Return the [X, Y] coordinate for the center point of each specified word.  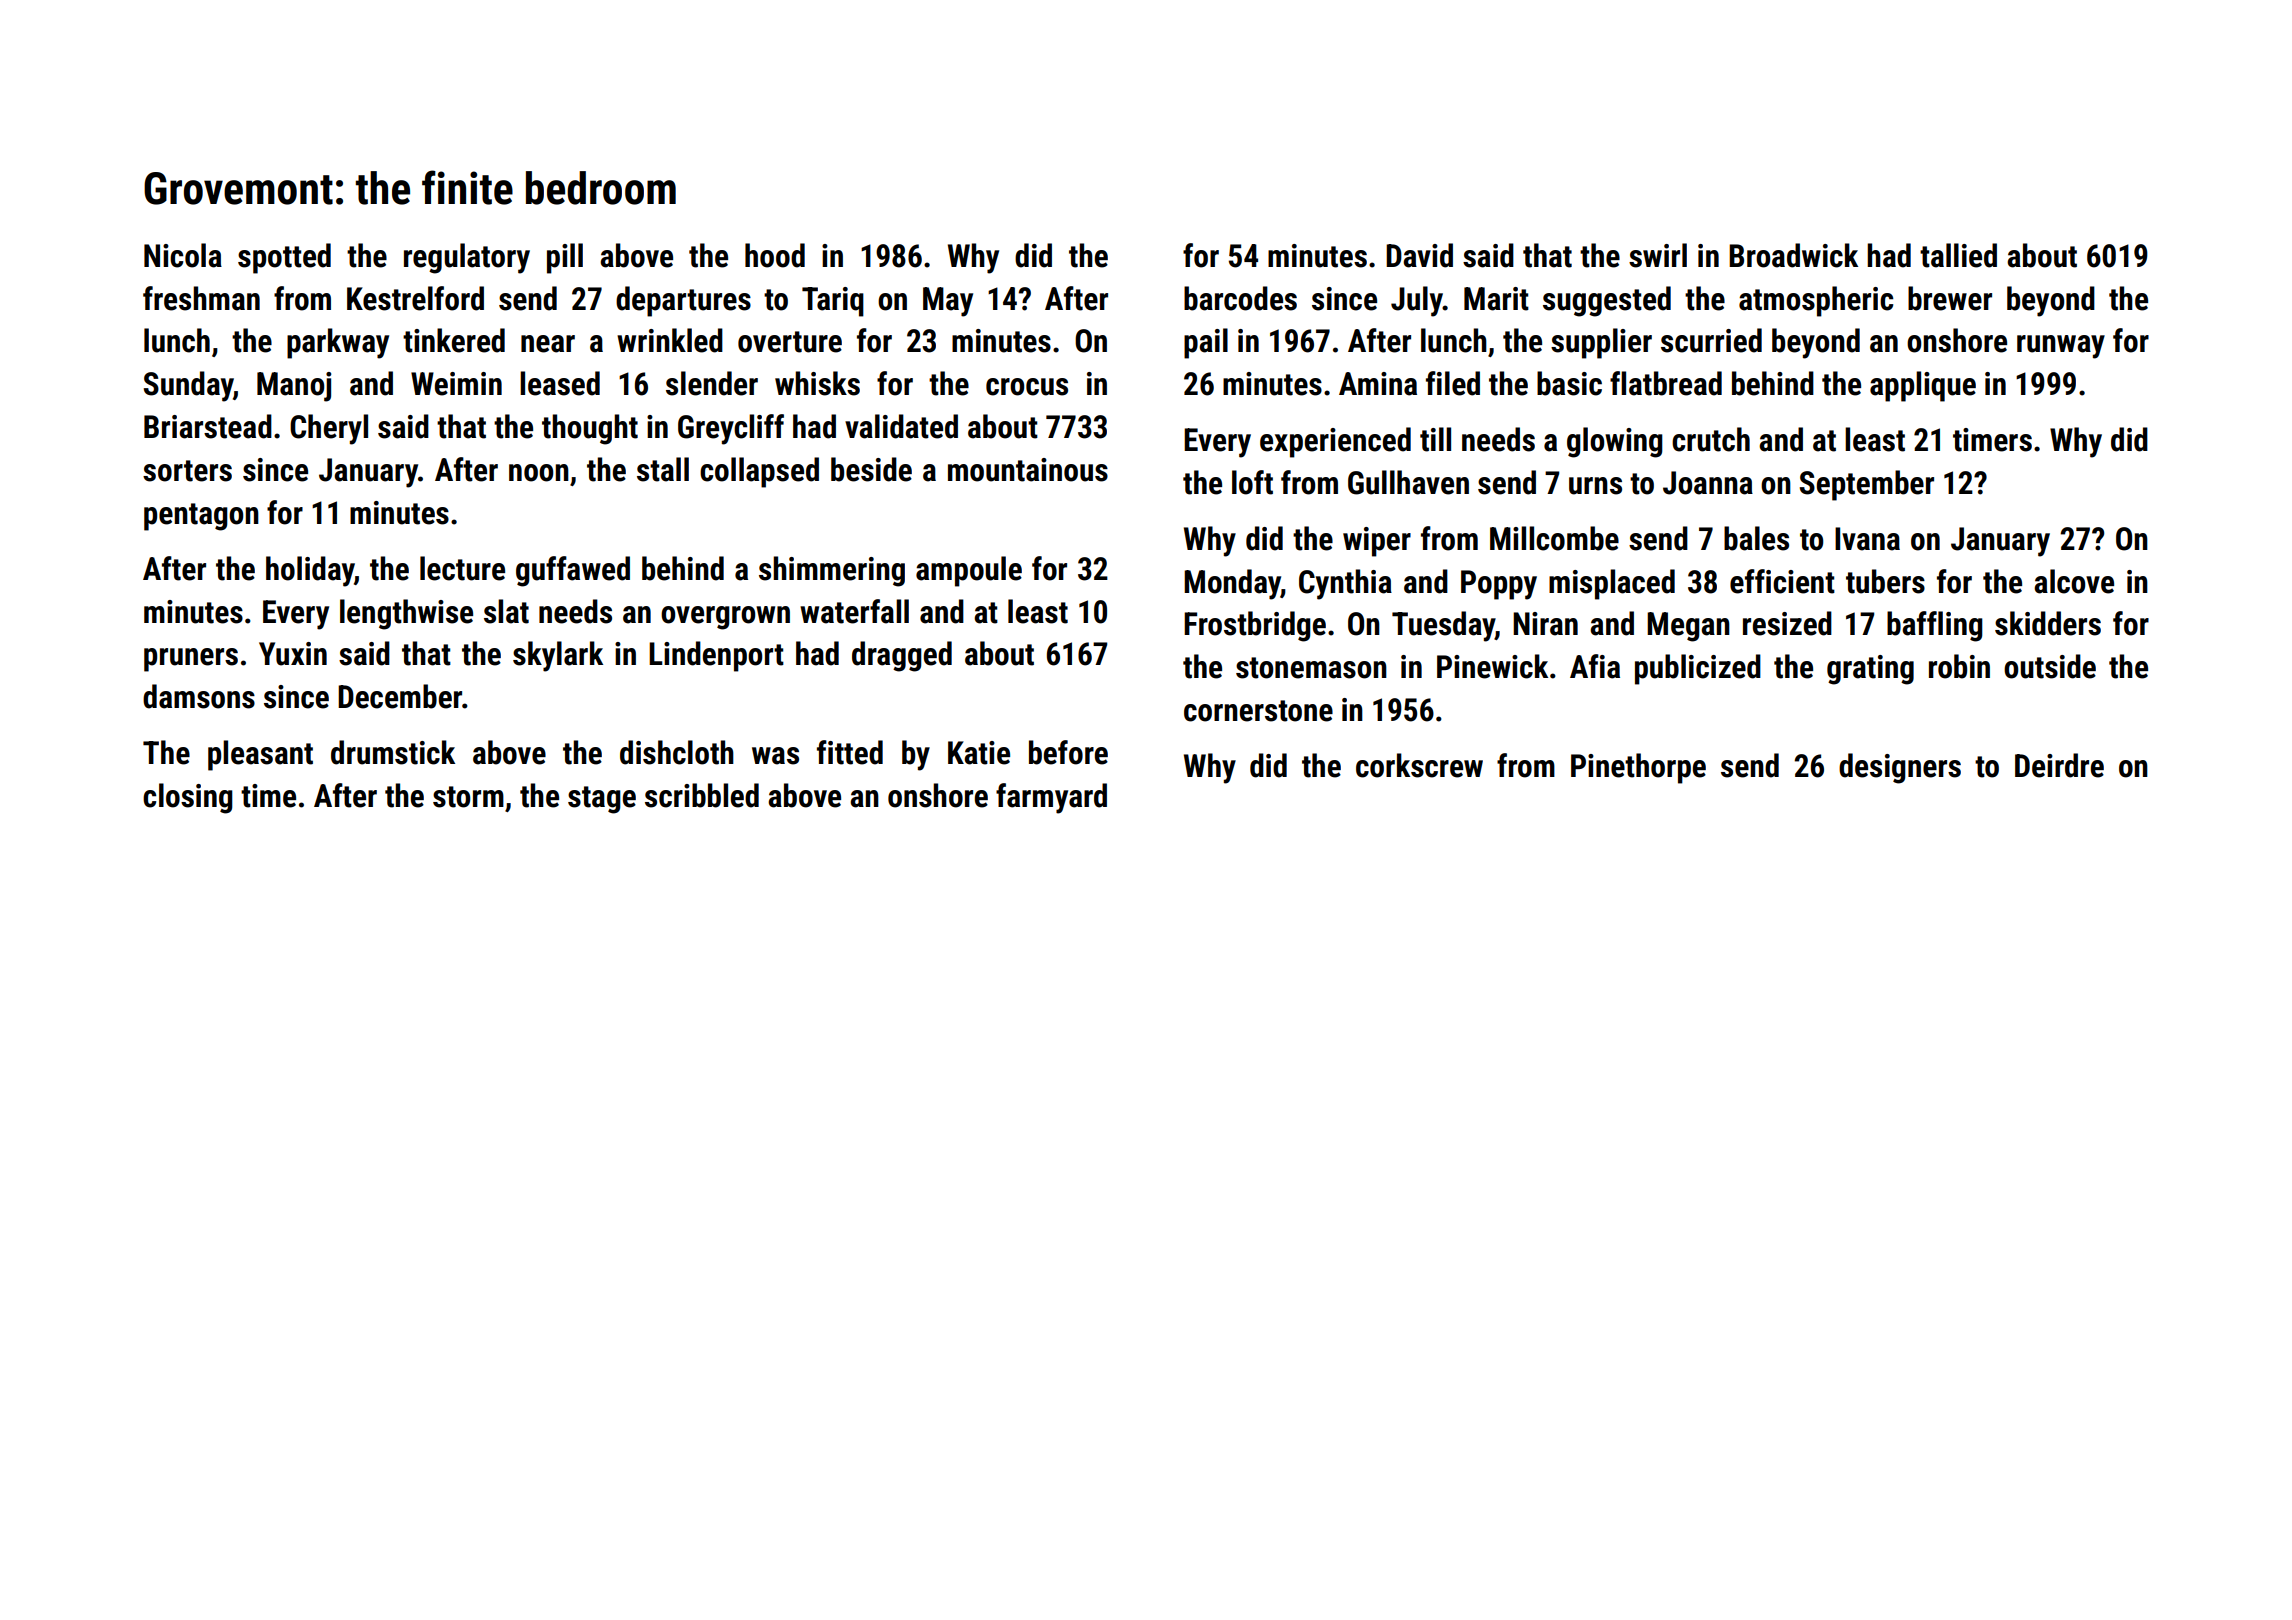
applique [1923, 386]
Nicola [183, 255]
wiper [1377, 542]
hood [775, 255]
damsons [199, 696]
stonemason [1311, 668]
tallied [1958, 255]
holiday [310, 571]
